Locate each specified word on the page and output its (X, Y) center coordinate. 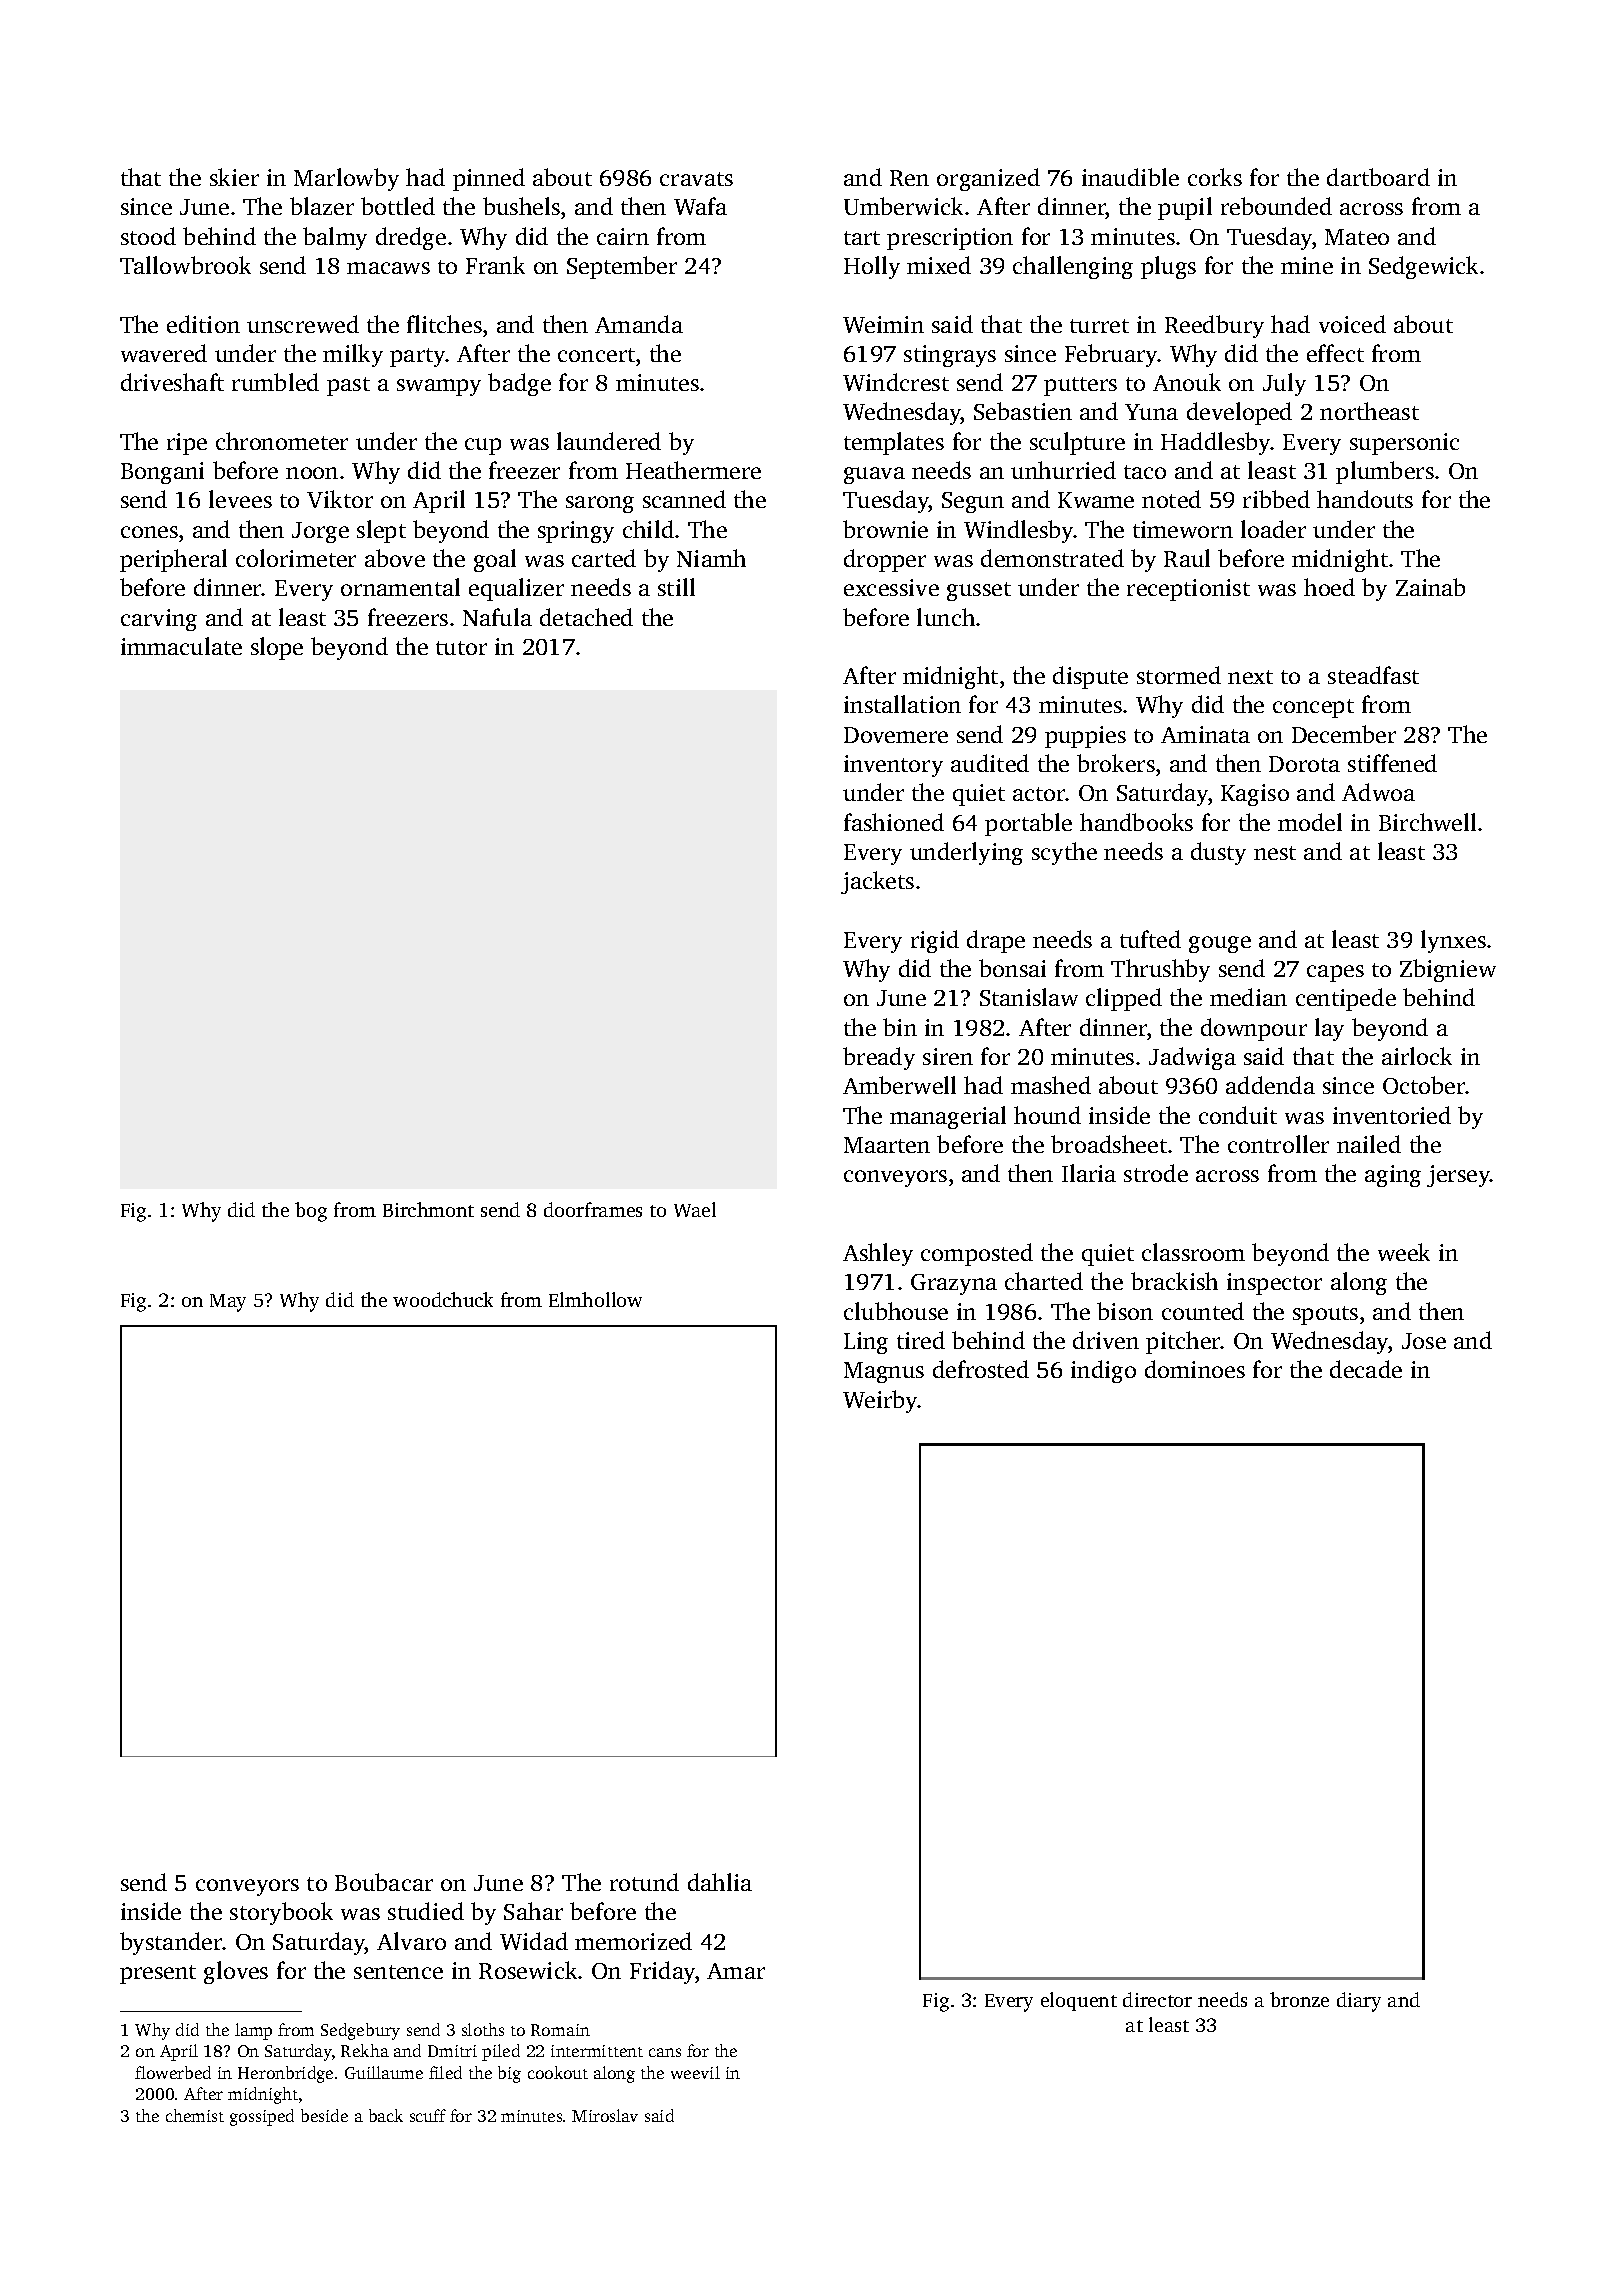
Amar (736, 1971)
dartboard (1378, 177)
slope (277, 648)
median (1248, 997)
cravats (696, 179)
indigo (1103, 1371)
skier (234, 177)
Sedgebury (360, 2031)
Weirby (880, 1401)
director (1157, 1999)
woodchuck (443, 1299)
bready (879, 1058)
